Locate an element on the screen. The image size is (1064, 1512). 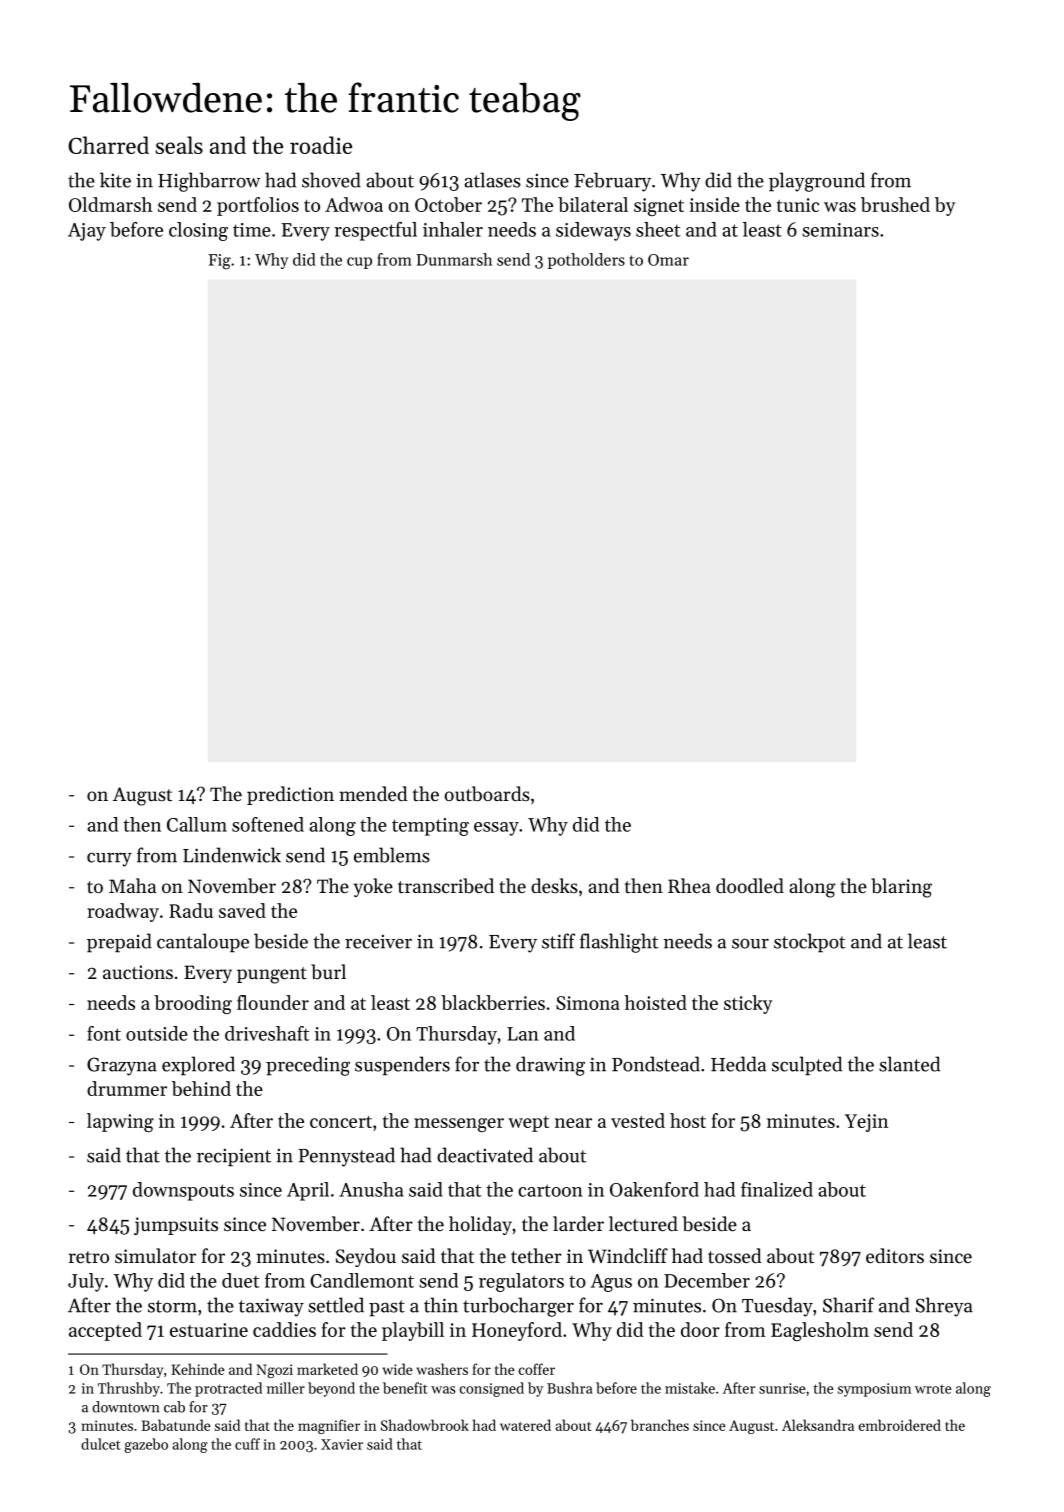
curry is located at coordinates (109, 860).
